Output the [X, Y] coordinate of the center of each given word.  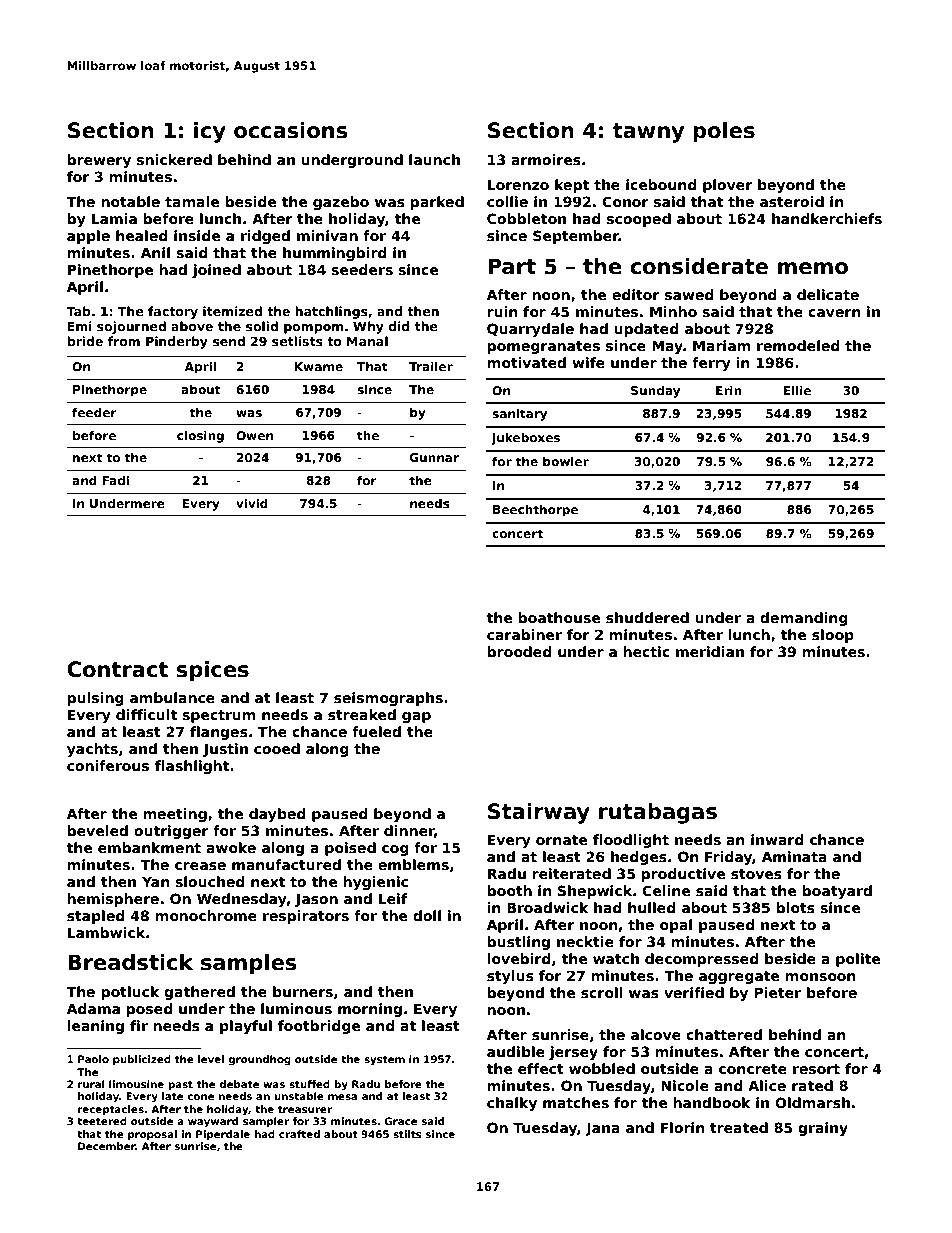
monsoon [820, 977]
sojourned [131, 327]
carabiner [524, 634]
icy [210, 132]
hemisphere [113, 900]
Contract [117, 669]
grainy [823, 1129]
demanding [804, 619]
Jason [316, 900]
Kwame [319, 366]
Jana [602, 1129]
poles [724, 132]
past [181, 1085]
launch [434, 159]
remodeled [798, 345]
